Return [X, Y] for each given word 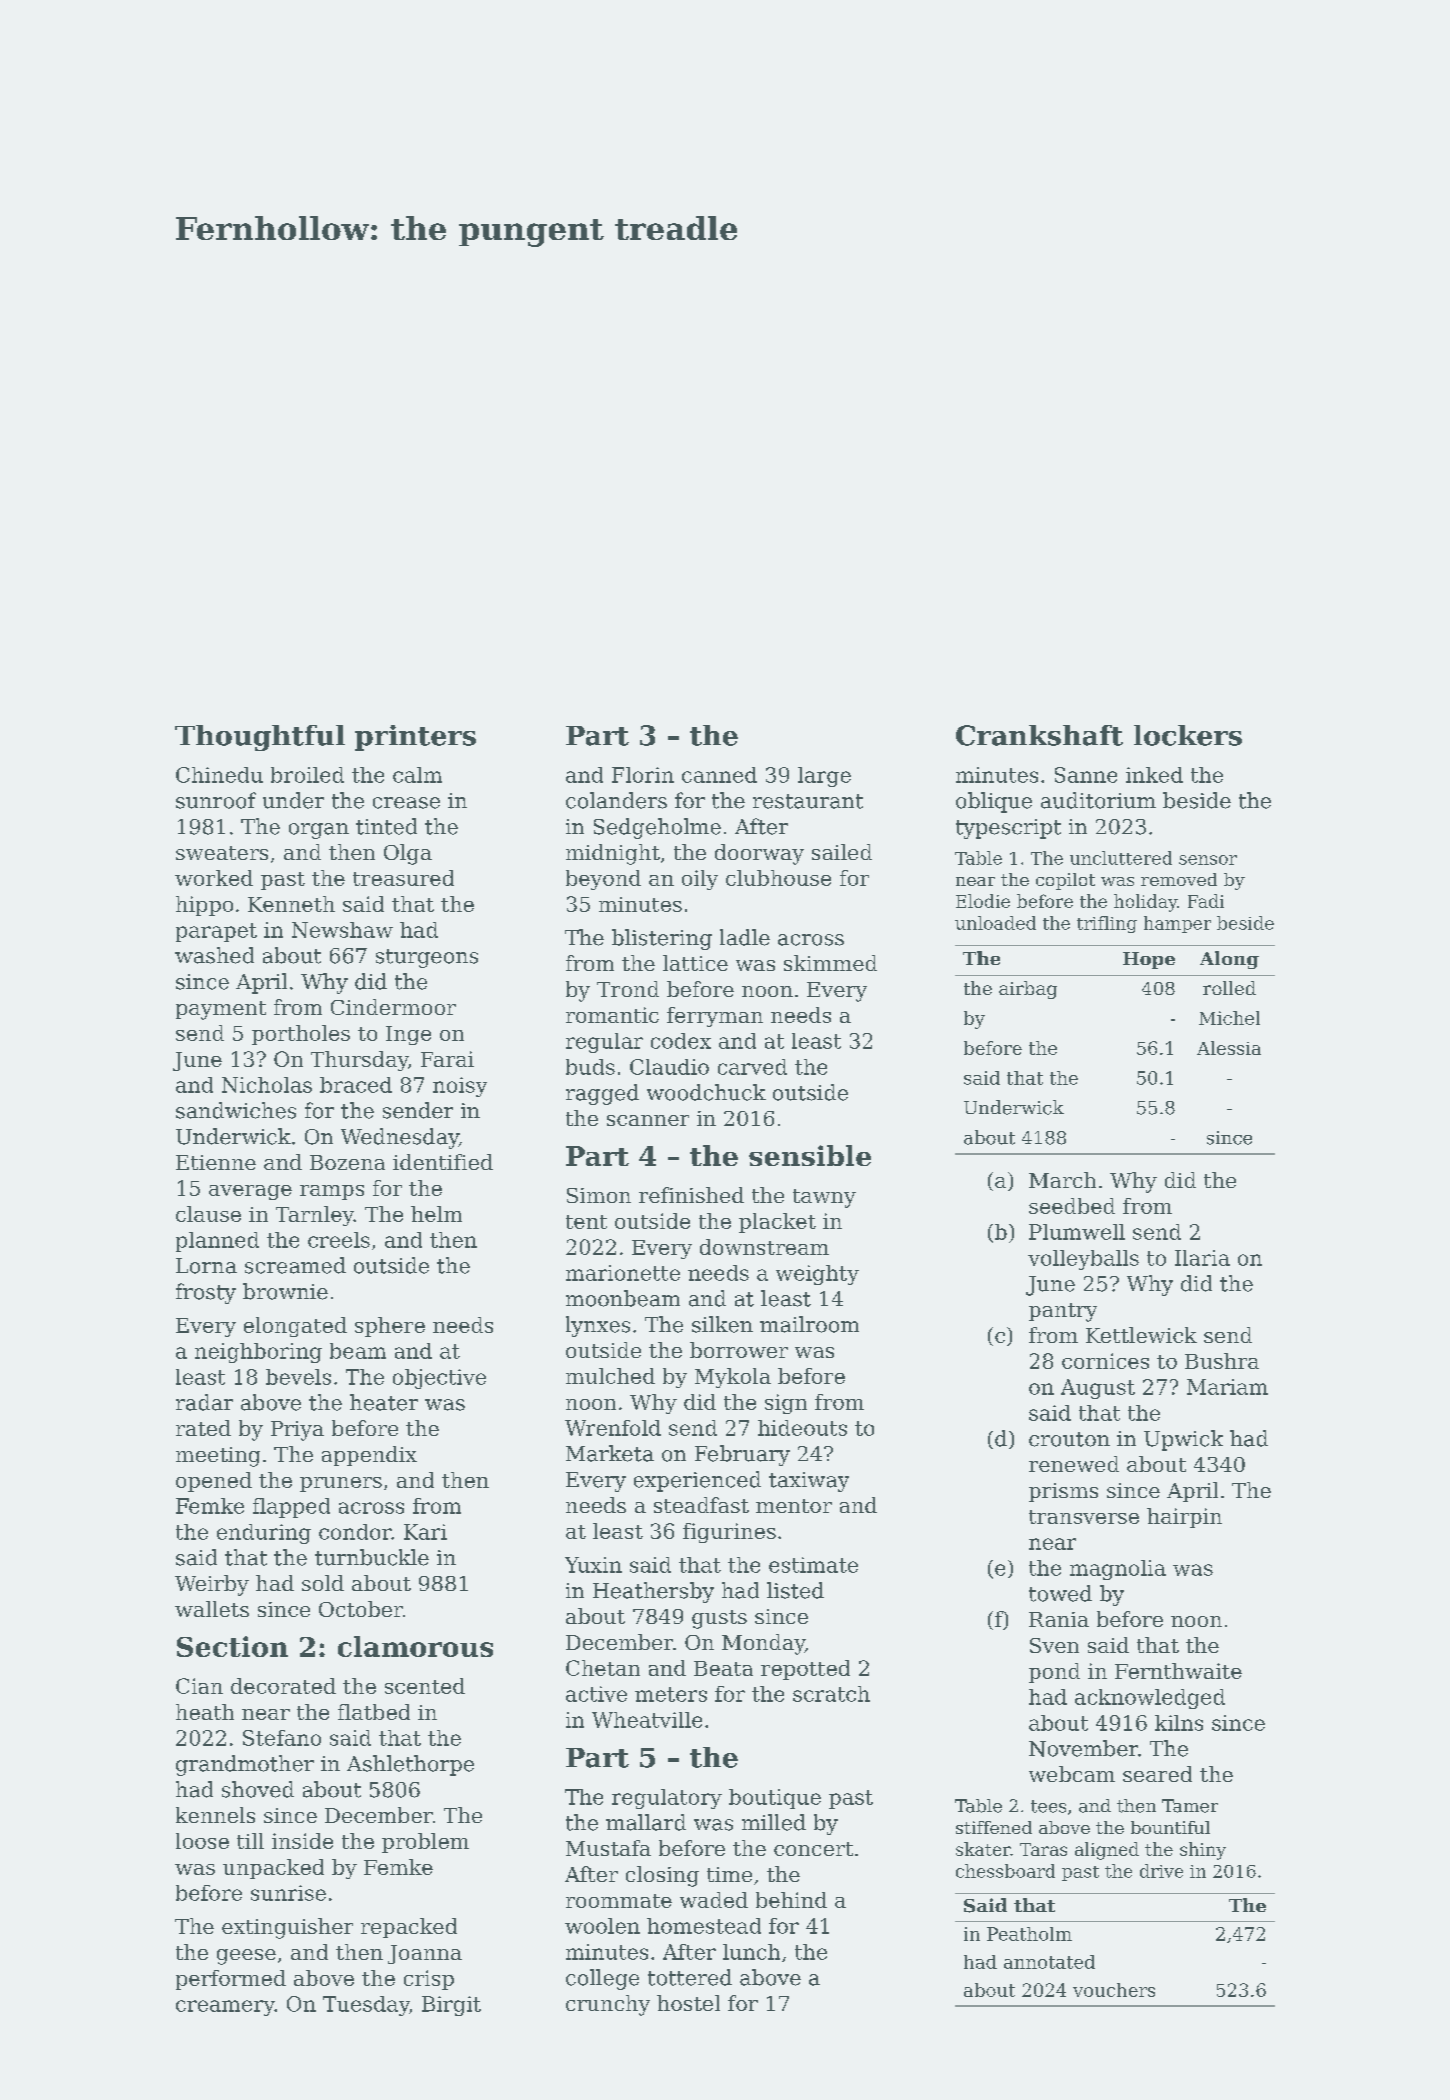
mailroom [809, 1324]
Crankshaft [1039, 735]
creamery [225, 2008]
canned [719, 775]
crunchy [608, 2005]
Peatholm [1029, 1934]
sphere [390, 1327]
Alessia [1229, 1048]
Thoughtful [260, 738]
